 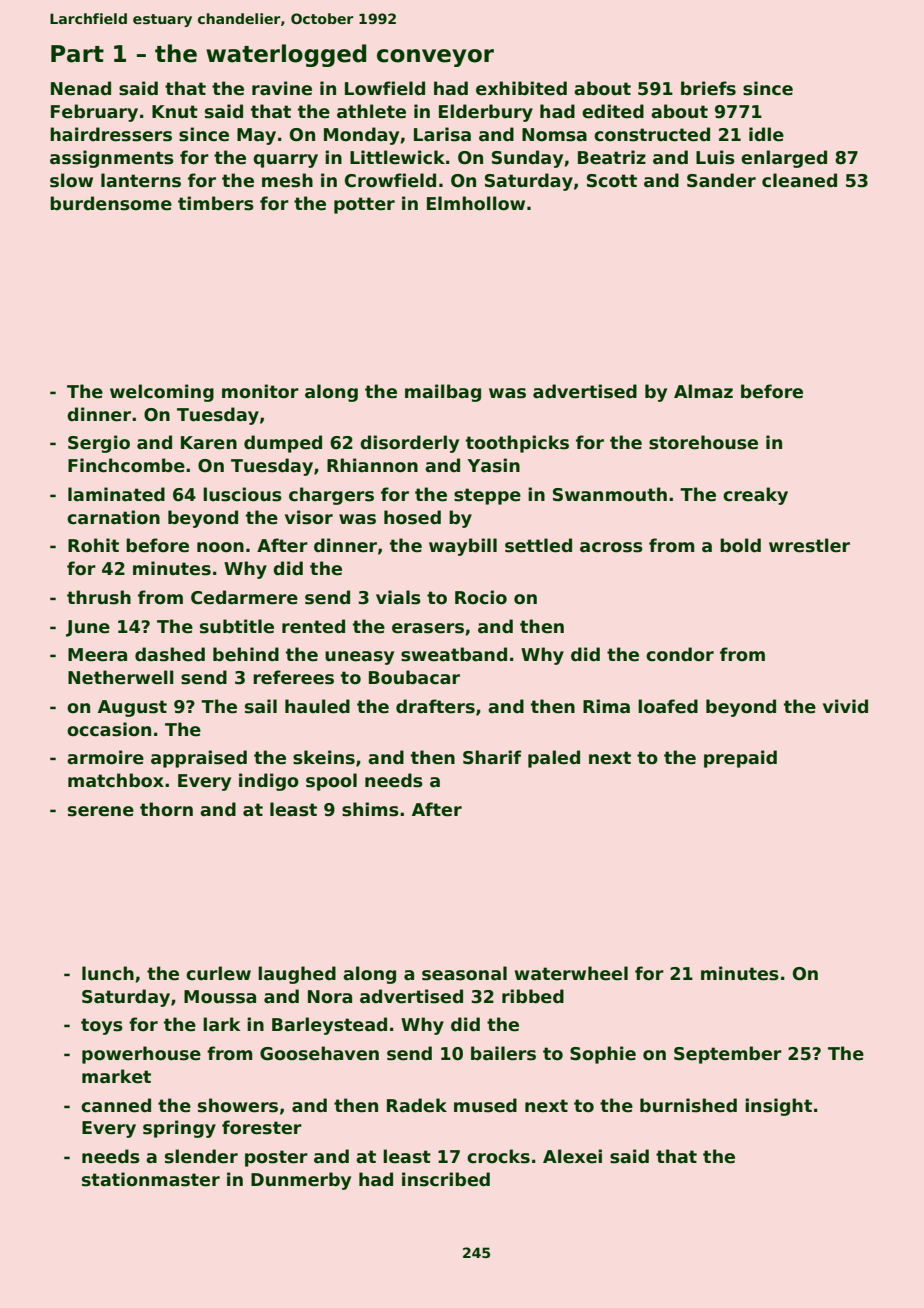 I want to click on Almaz, so click(x=703, y=391).
